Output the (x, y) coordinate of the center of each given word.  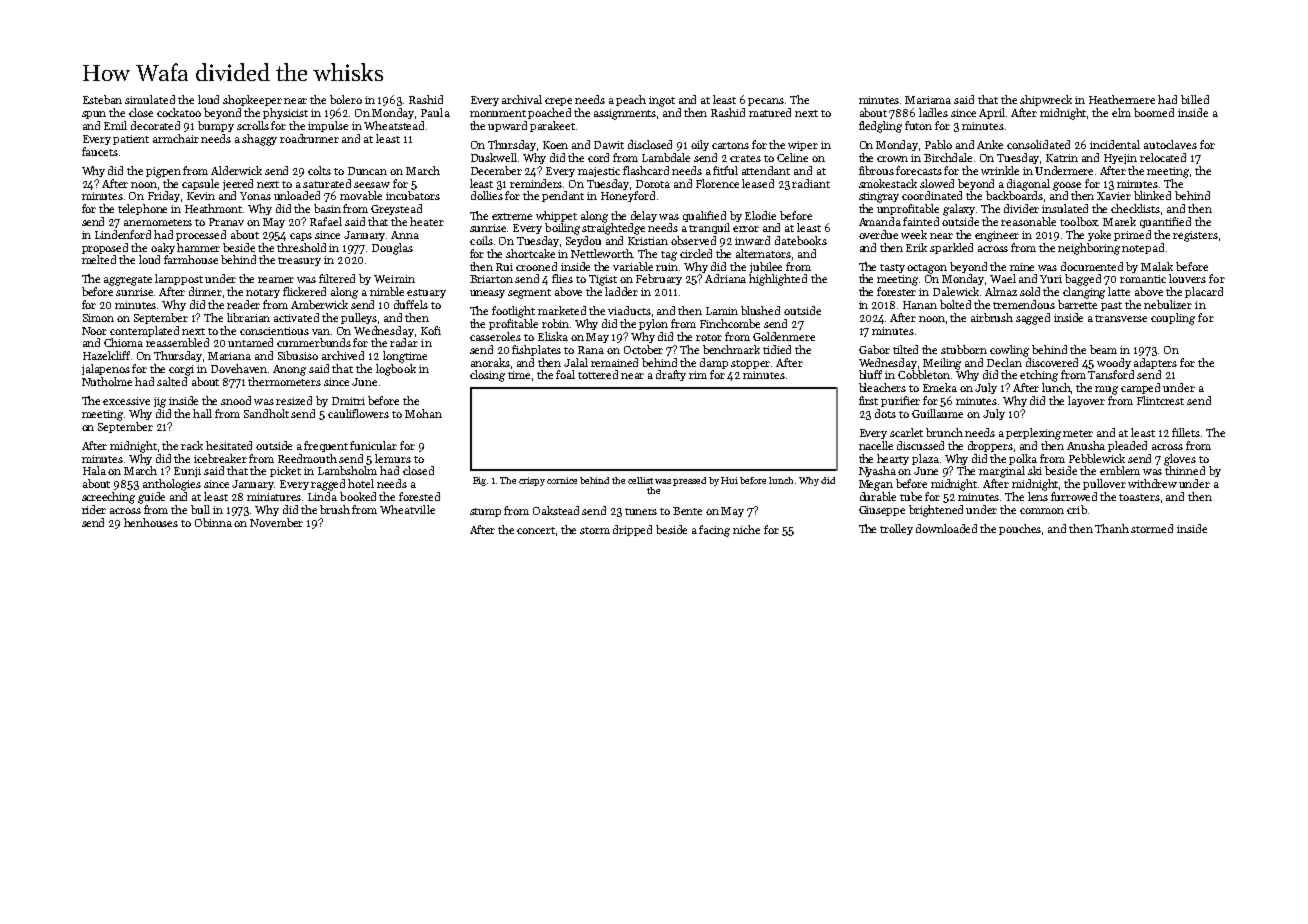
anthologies (172, 485)
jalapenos (106, 369)
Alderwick (236, 170)
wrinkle (1000, 170)
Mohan (423, 413)
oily (700, 145)
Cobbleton (924, 374)
